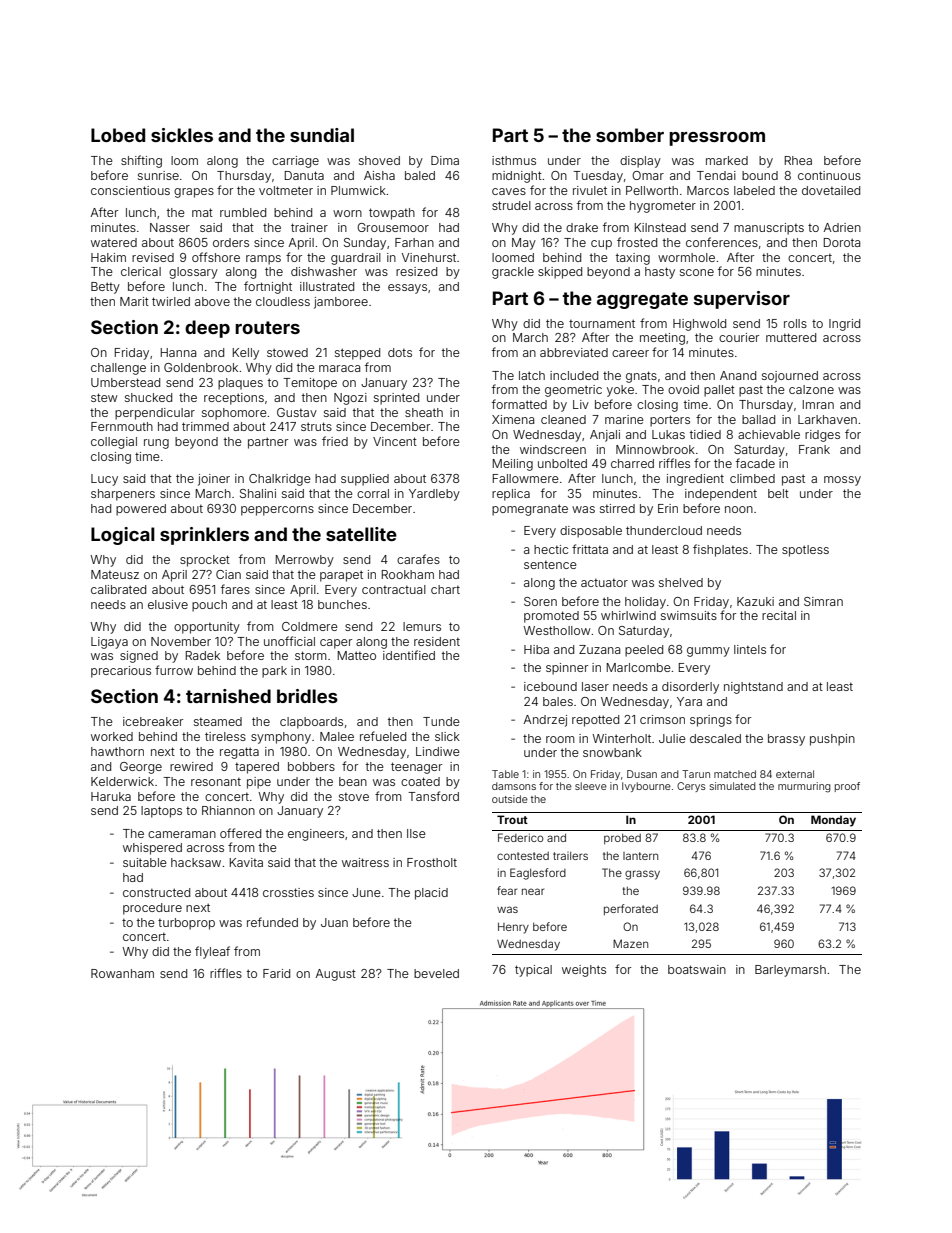 The image size is (952, 1233). I want to click on Dima, so click(445, 160).
